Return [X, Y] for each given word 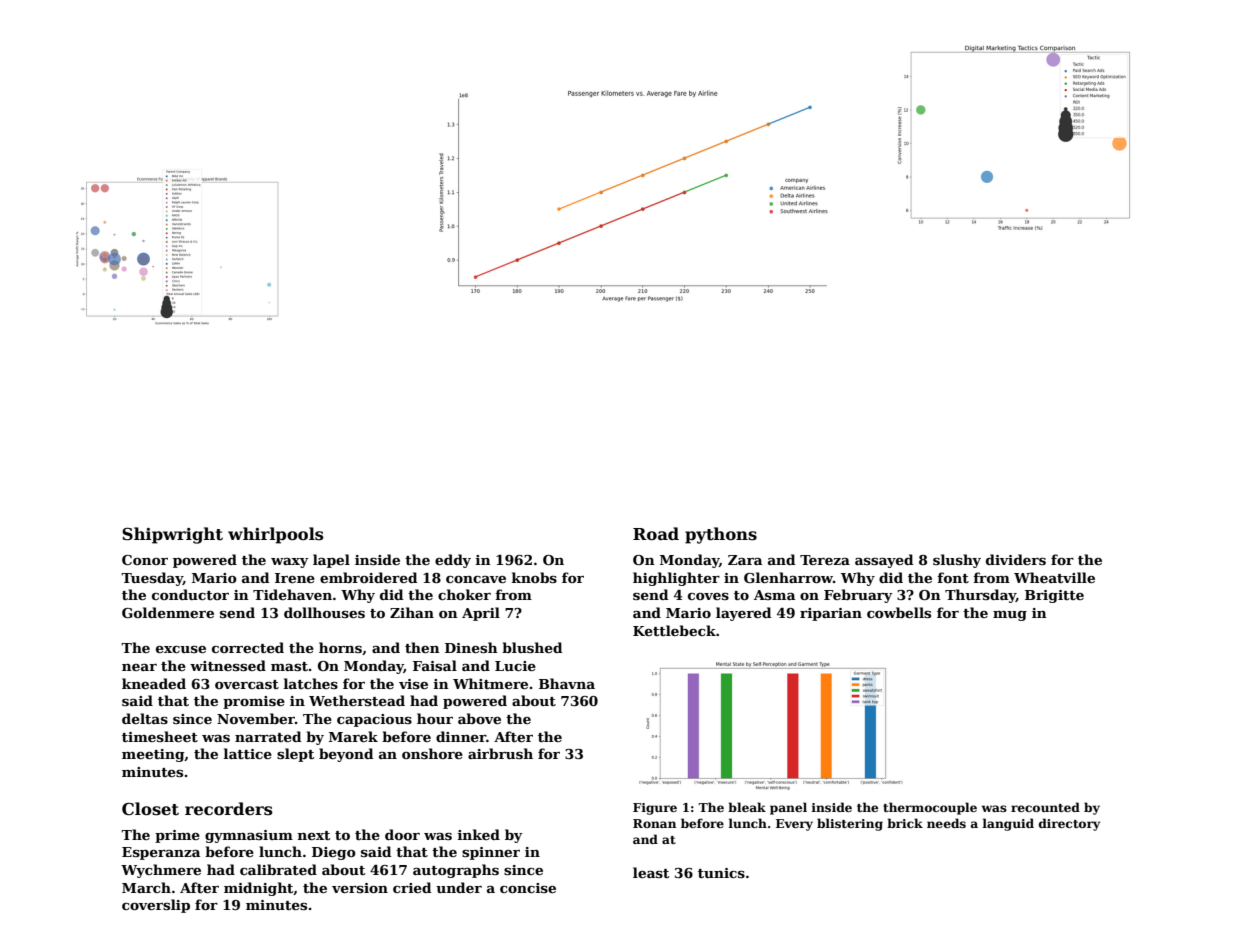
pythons [721, 535]
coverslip [156, 906]
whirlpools [276, 535]
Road [656, 534]
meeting [153, 755]
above [479, 718]
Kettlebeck [674, 630]
